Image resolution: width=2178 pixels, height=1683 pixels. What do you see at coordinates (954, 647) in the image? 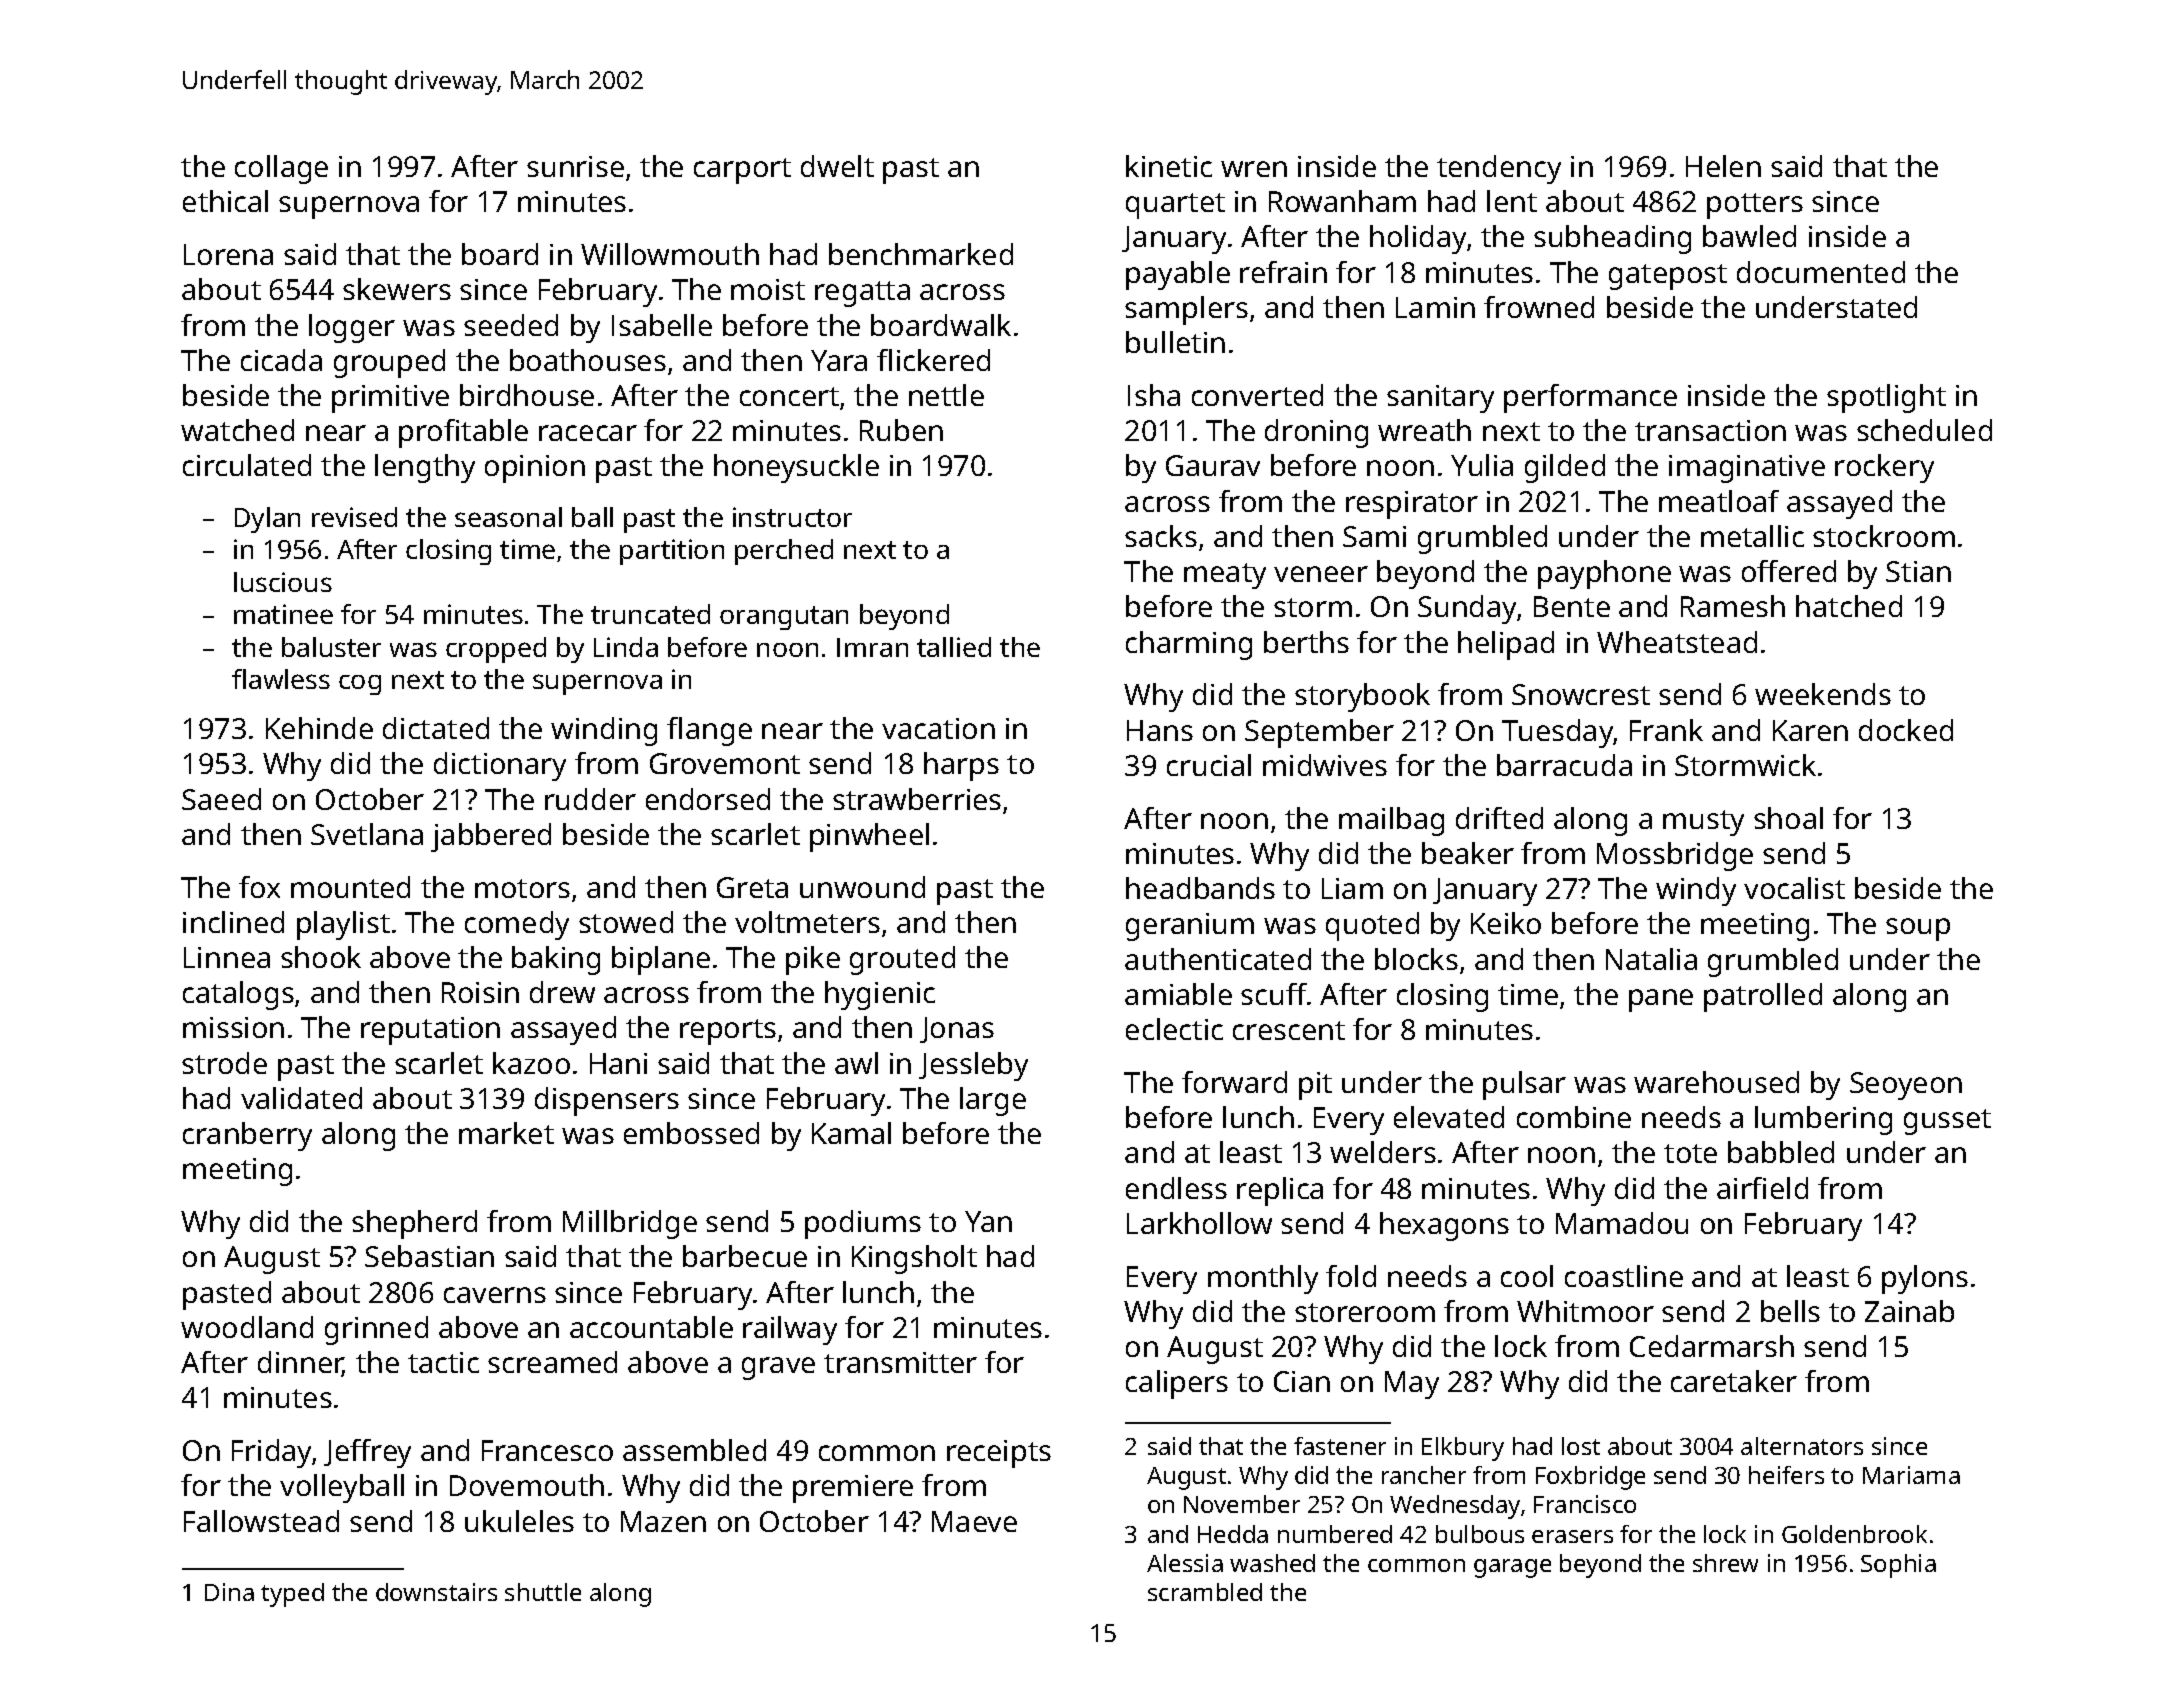
I see `tallied` at bounding box center [954, 647].
